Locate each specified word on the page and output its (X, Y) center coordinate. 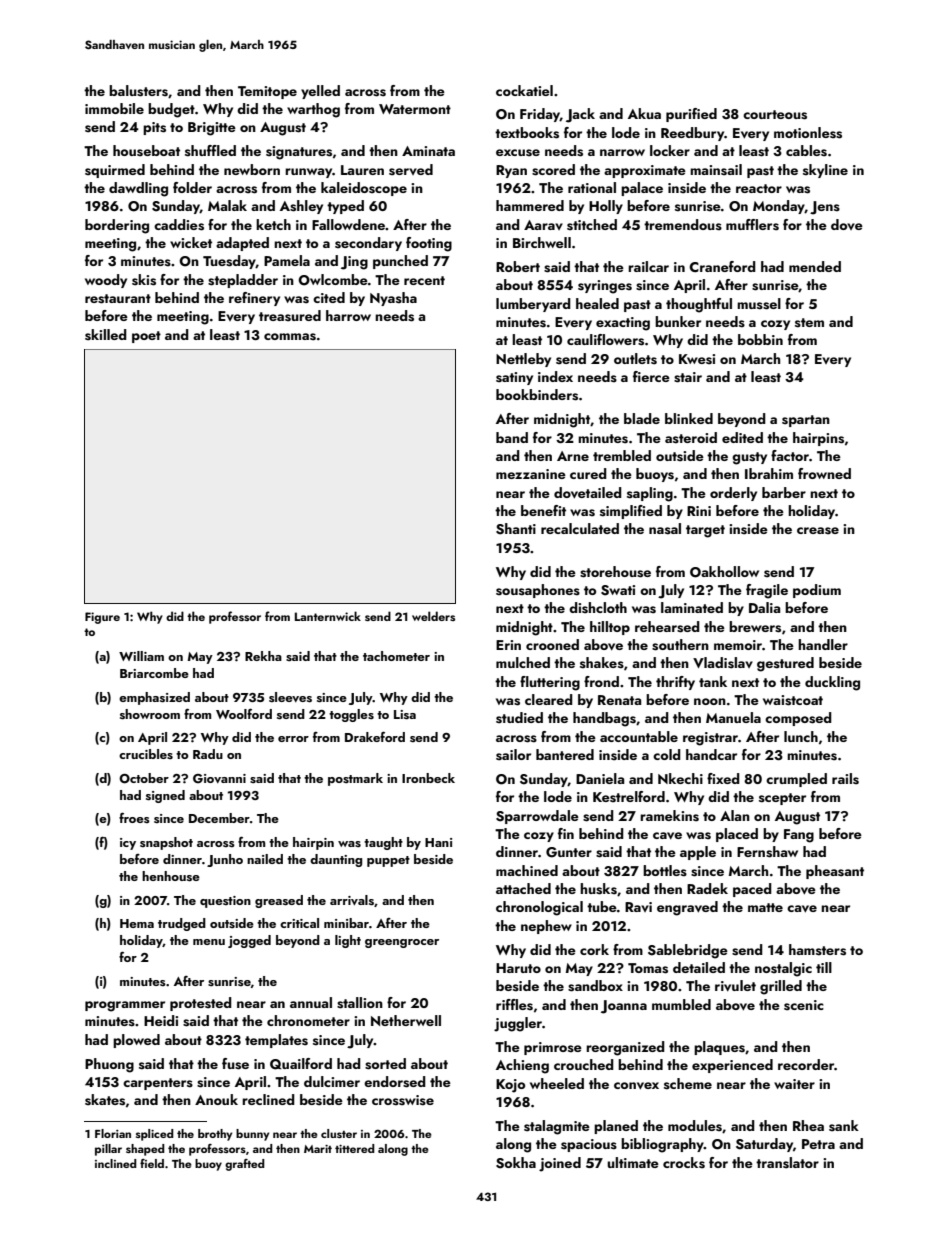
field (152, 1163)
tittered (355, 1148)
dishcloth (598, 608)
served (411, 170)
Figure (102, 618)
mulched (523, 662)
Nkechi (680, 778)
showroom (150, 714)
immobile (114, 108)
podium (817, 591)
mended (815, 266)
